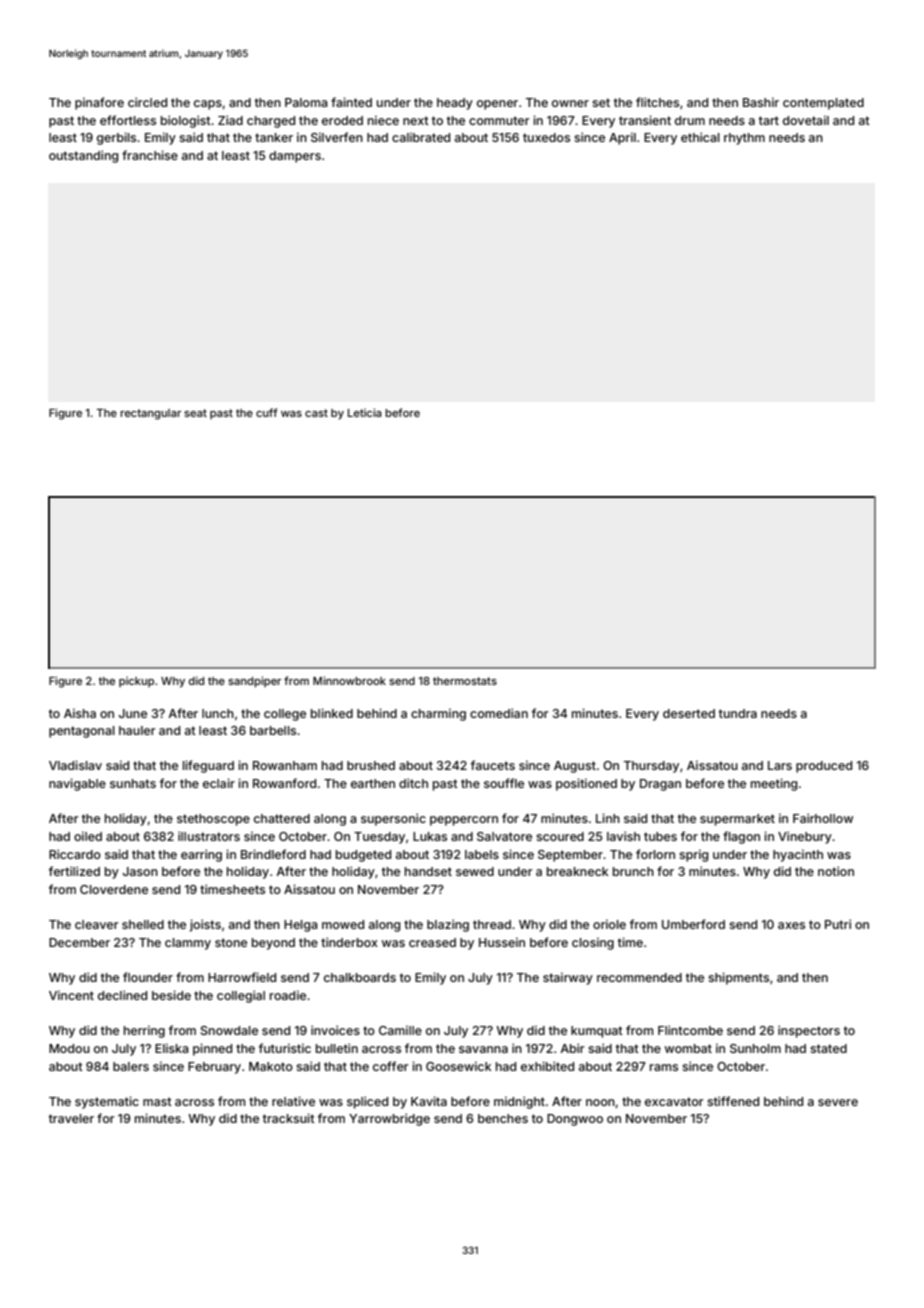  I want to click on sprig, so click(693, 855).
